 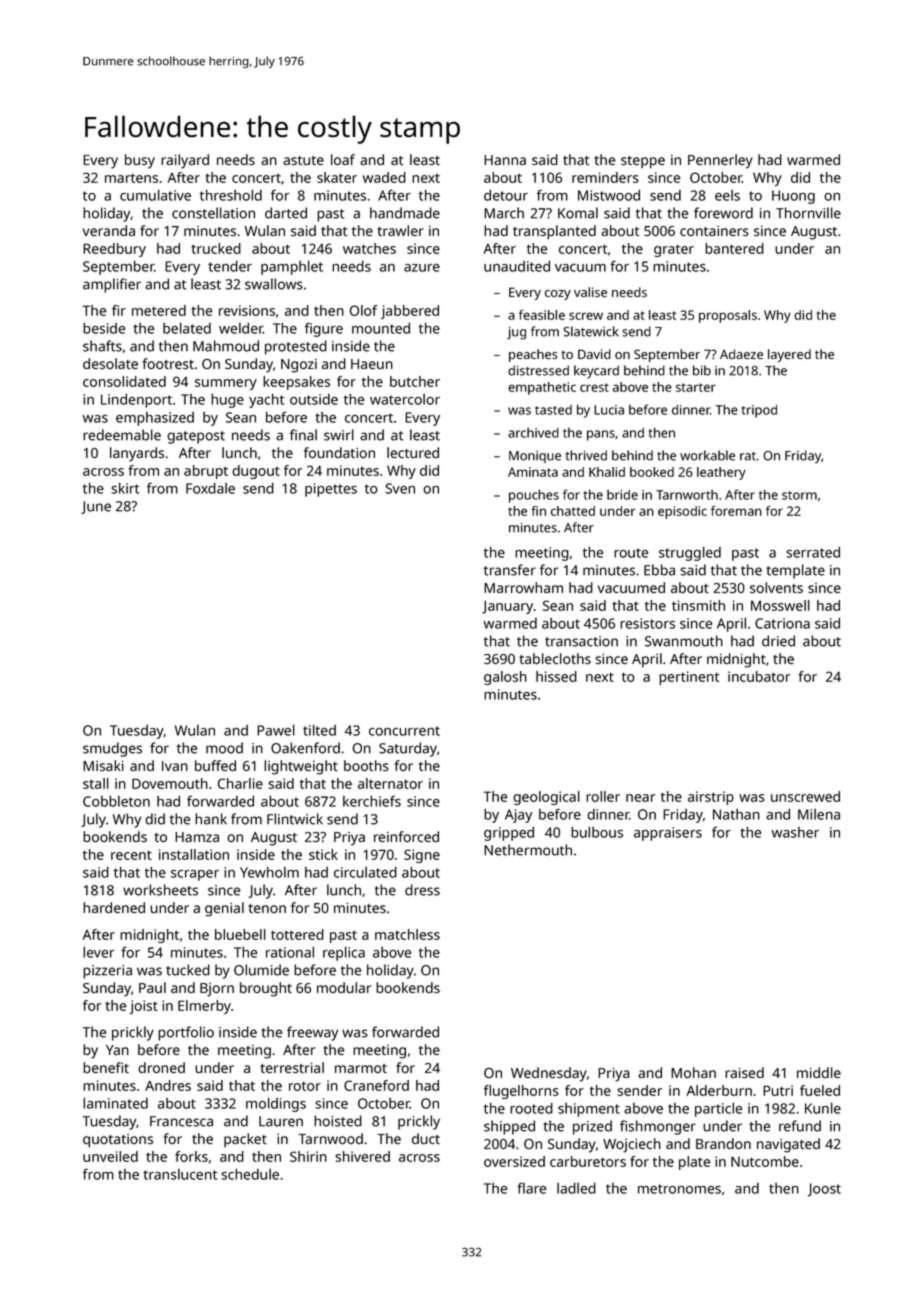 I want to click on eels, so click(x=727, y=195).
